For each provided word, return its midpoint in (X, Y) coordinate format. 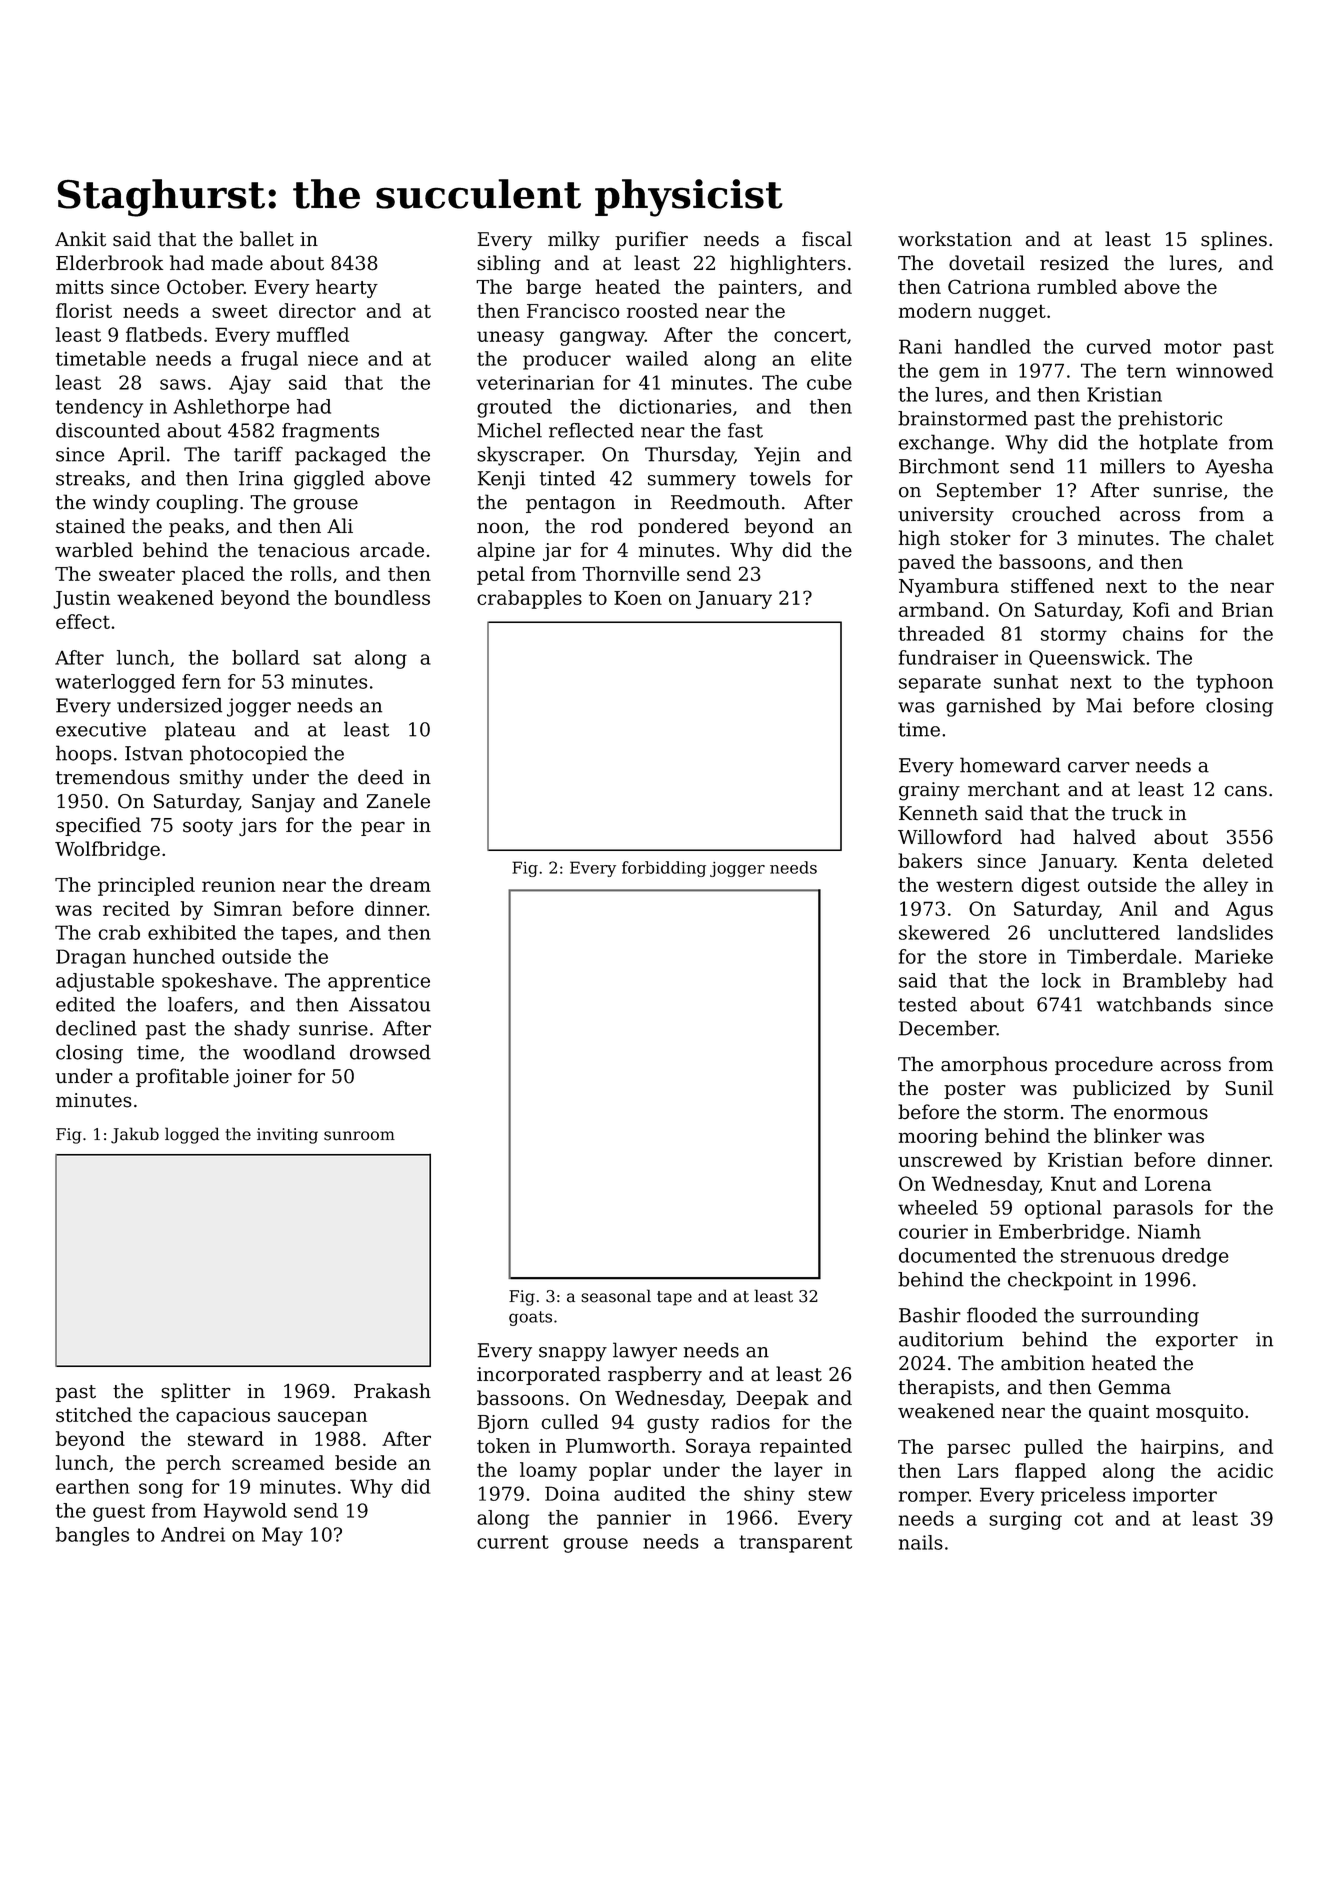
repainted (806, 1447)
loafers (200, 1004)
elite (831, 358)
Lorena (1178, 1183)
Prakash (392, 1391)
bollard (266, 657)
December (948, 1028)
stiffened (1052, 585)
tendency (99, 408)
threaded (941, 633)
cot (1088, 1519)
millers (1132, 466)
